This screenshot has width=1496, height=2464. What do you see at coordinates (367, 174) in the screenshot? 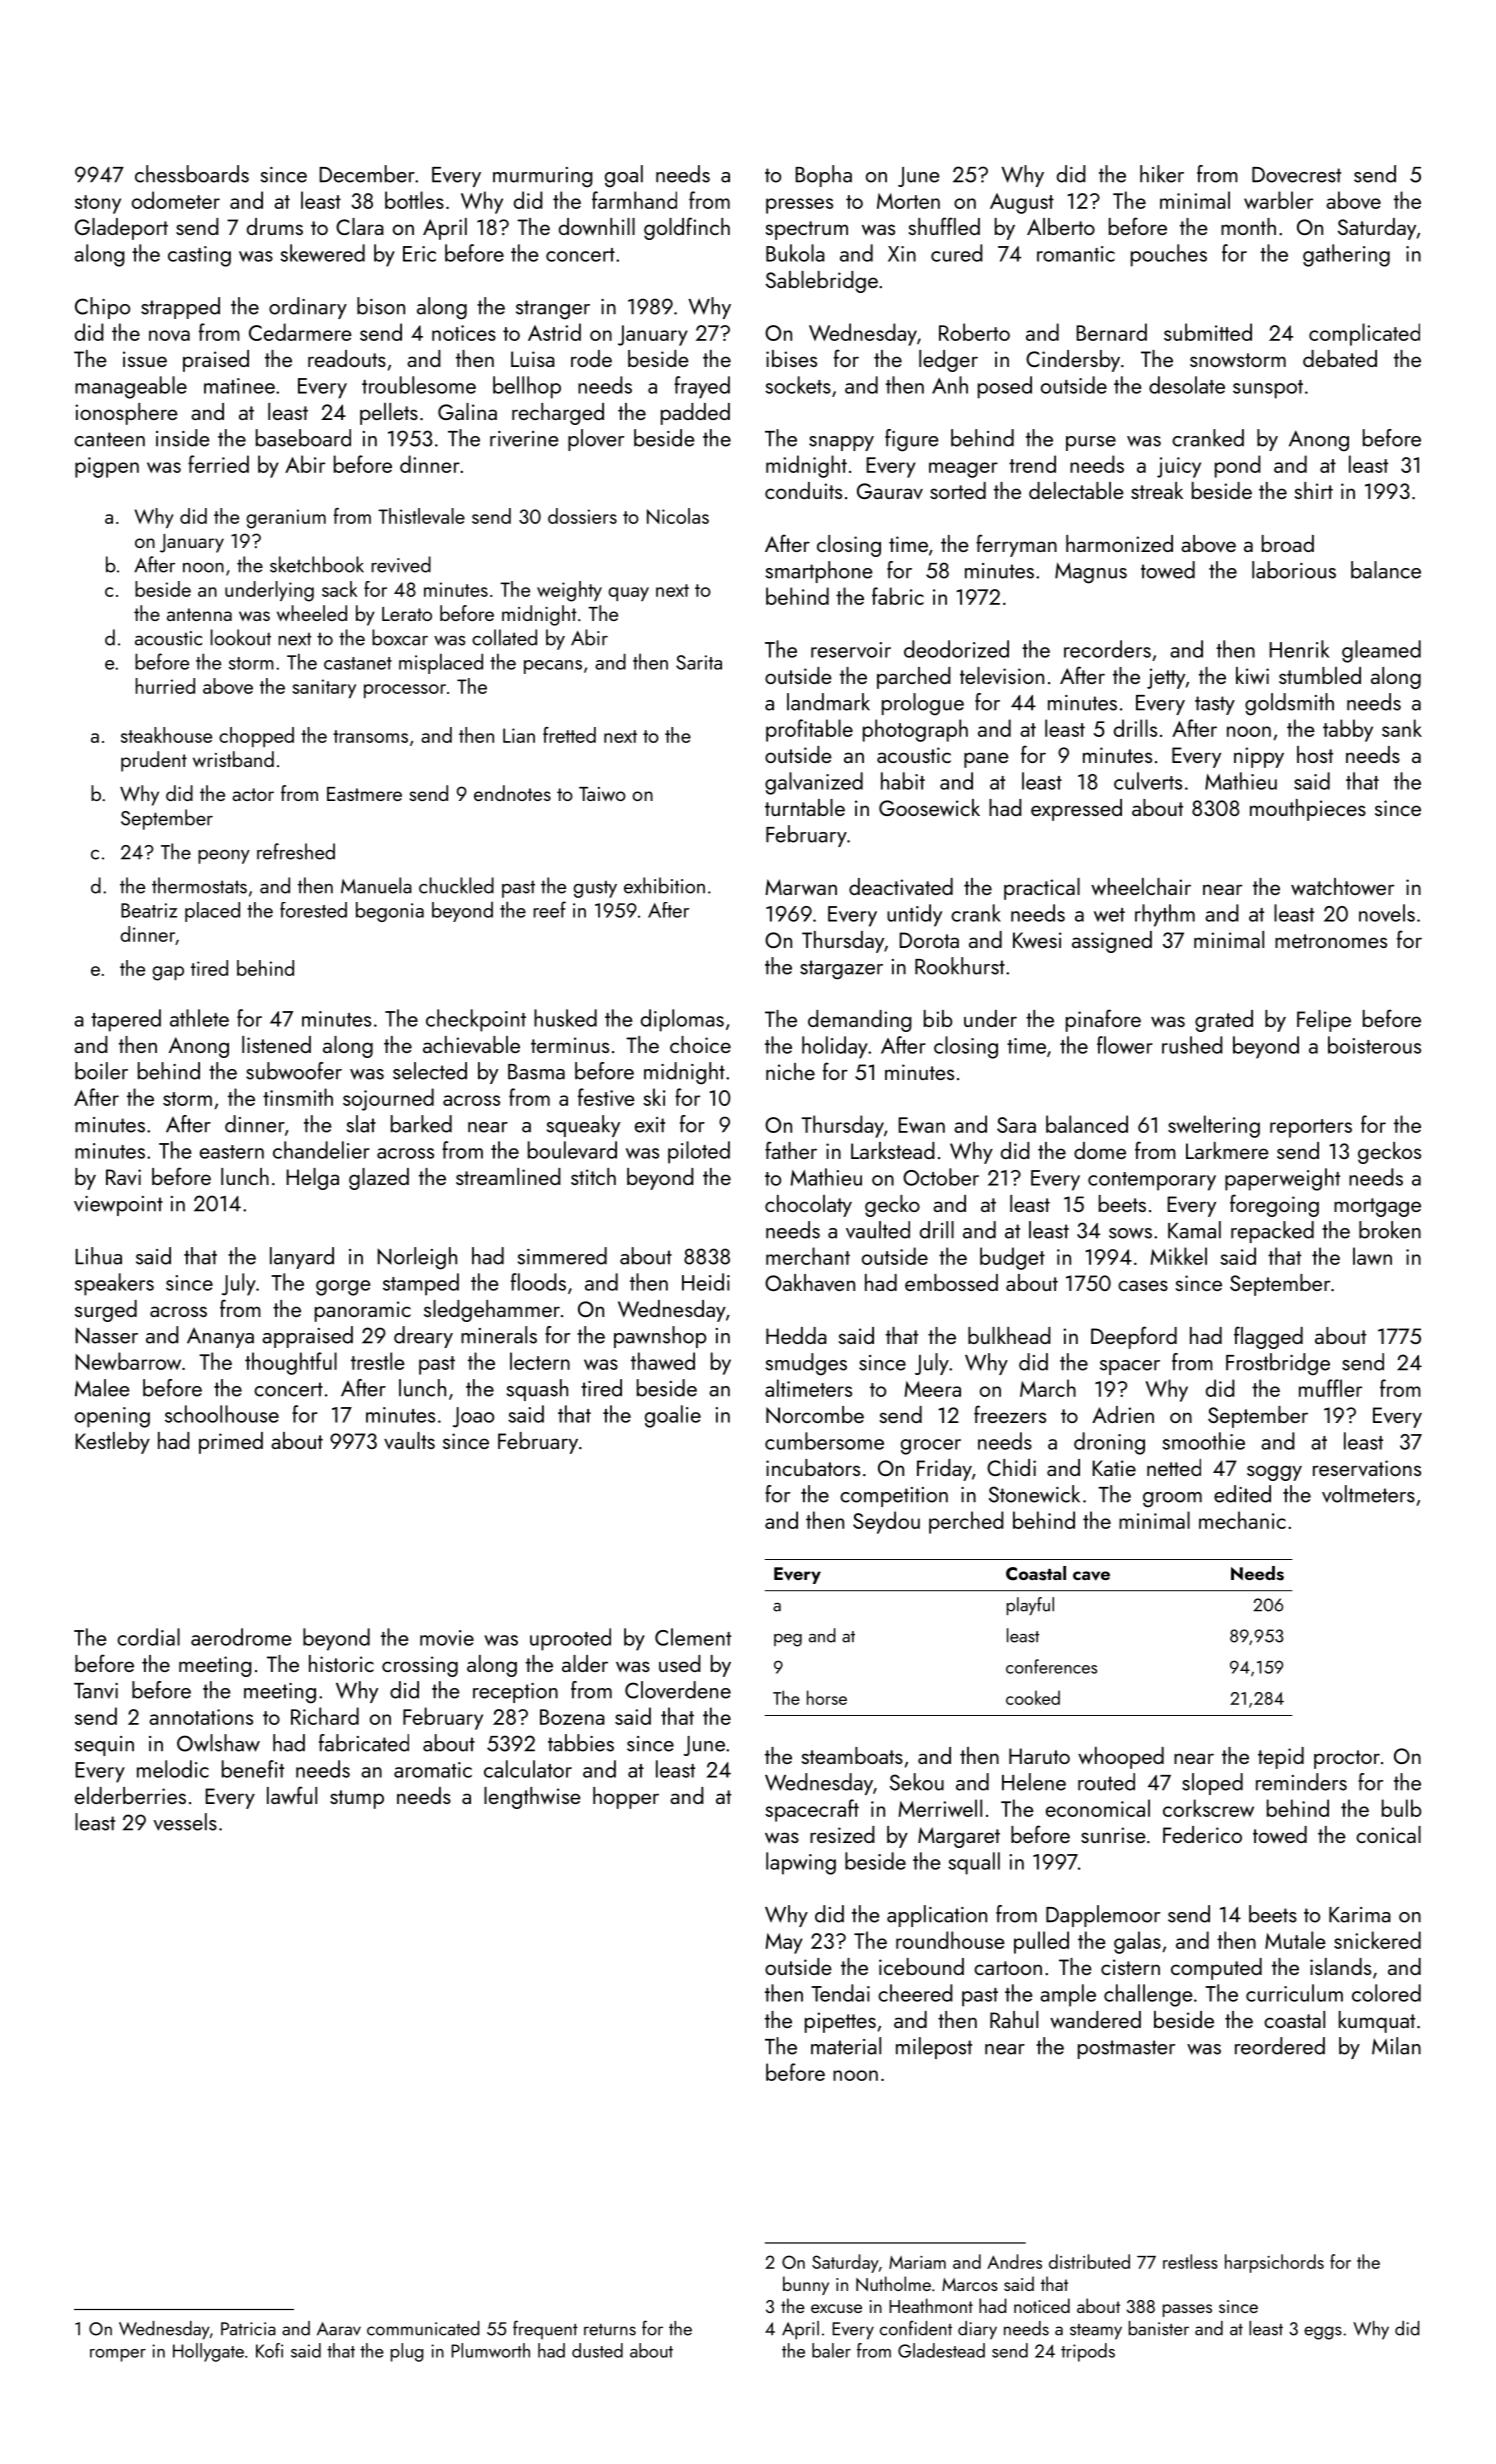
I see `December` at bounding box center [367, 174].
